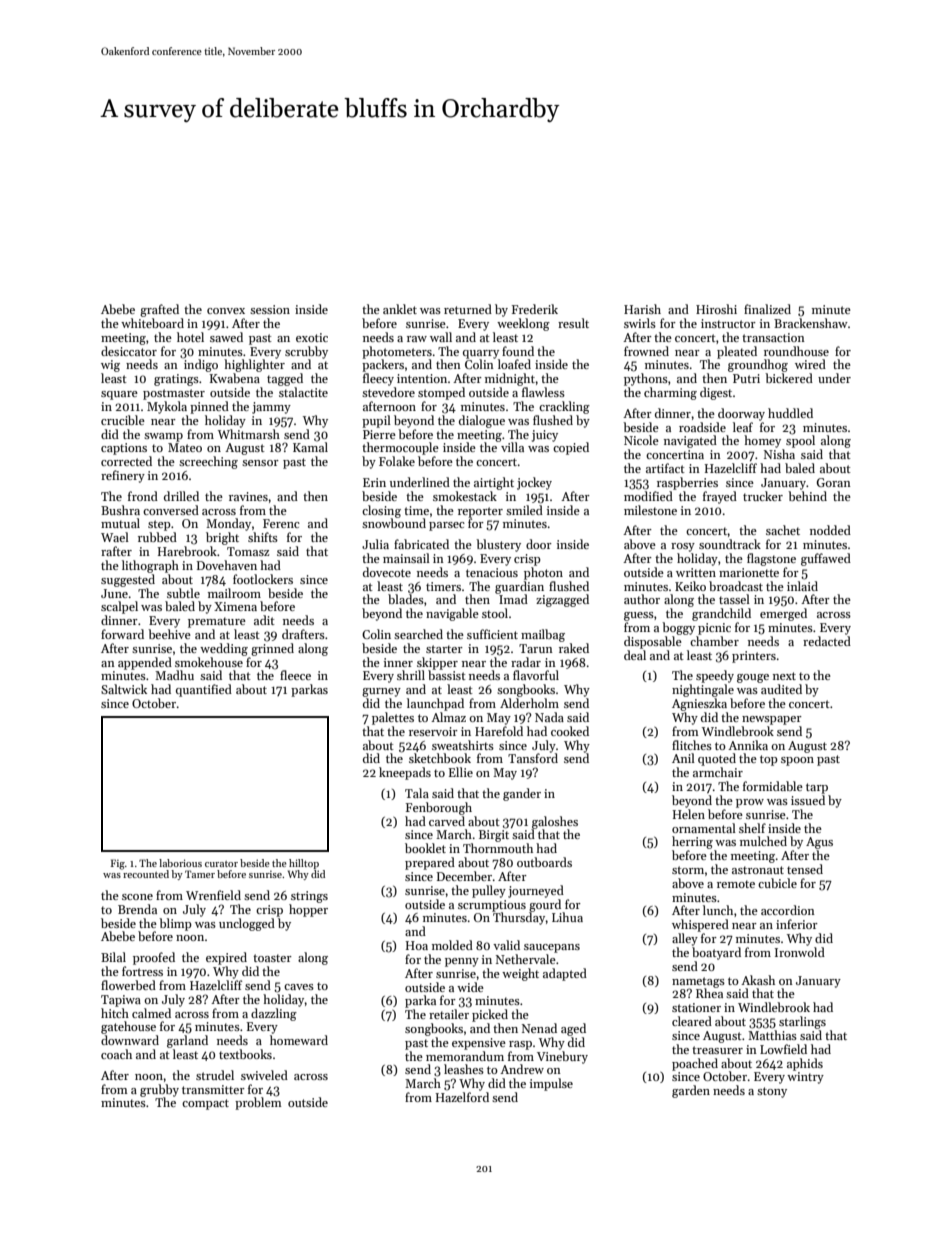  I want to click on impulse, so click(551, 1084).
